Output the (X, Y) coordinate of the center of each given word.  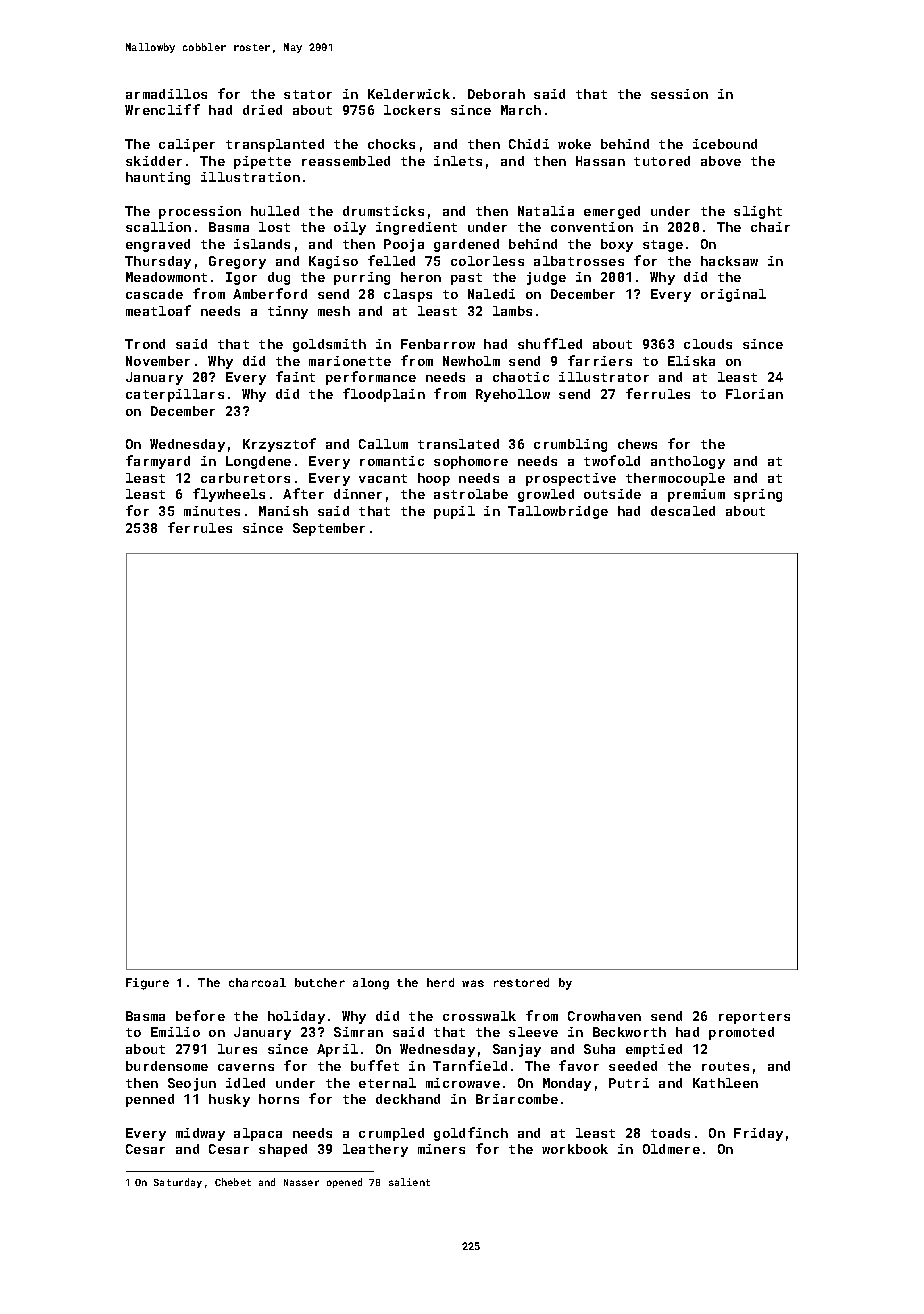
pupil (454, 512)
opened (344, 1183)
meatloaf (158, 310)
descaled (683, 511)
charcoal (257, 982)
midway (200, 1134)
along (371, 984)
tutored (662, 161)
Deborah (496, 94)
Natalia (546, 211)
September (329, 529)
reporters (754, 1018)
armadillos (166, 94)
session (679, 94)
